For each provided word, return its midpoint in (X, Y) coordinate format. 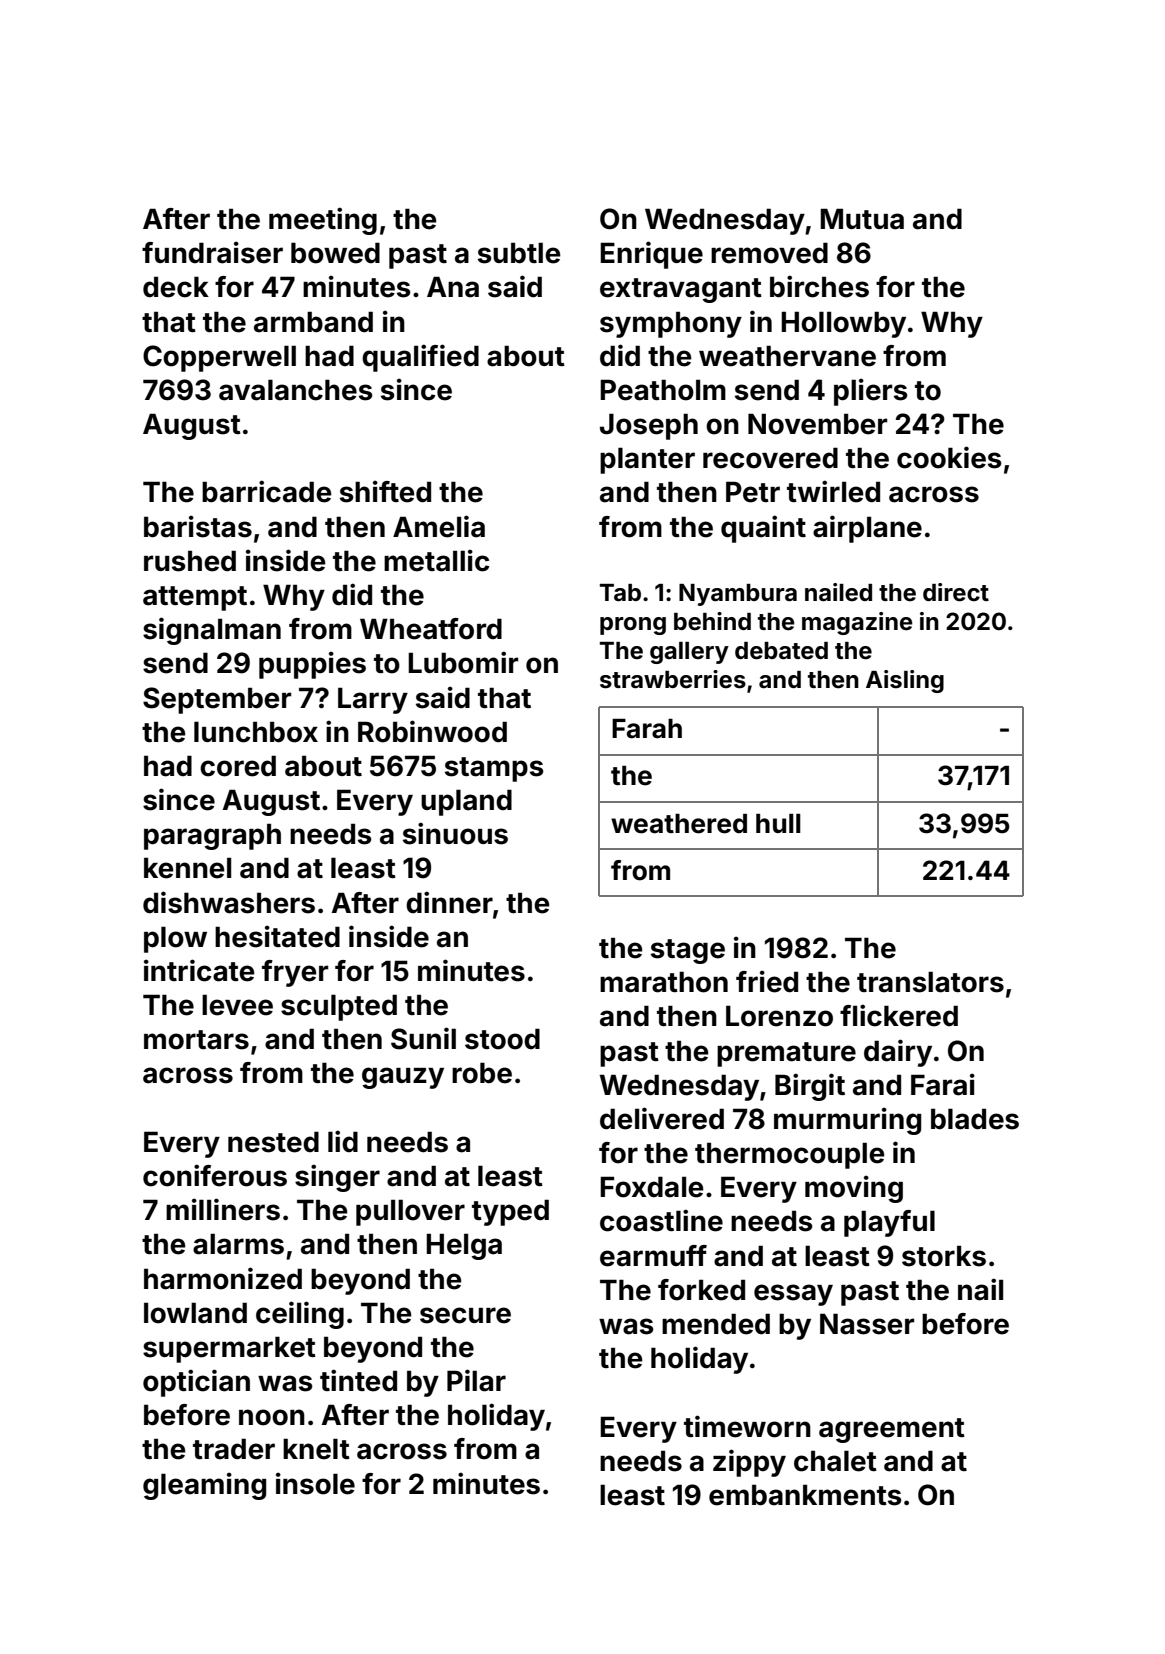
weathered (679, 824)
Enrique (651, 255)
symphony (671, 324)
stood (502, 1039)
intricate (199, 970)
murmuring (847, 1121)
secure (465, 1315)
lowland (195, 1313)
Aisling (905, 681)
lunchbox (256, 732)
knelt (316, 1449)
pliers (871, 392)
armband (313, 322)
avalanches (296, 390)
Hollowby (843, 324)
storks (944, 1256)
